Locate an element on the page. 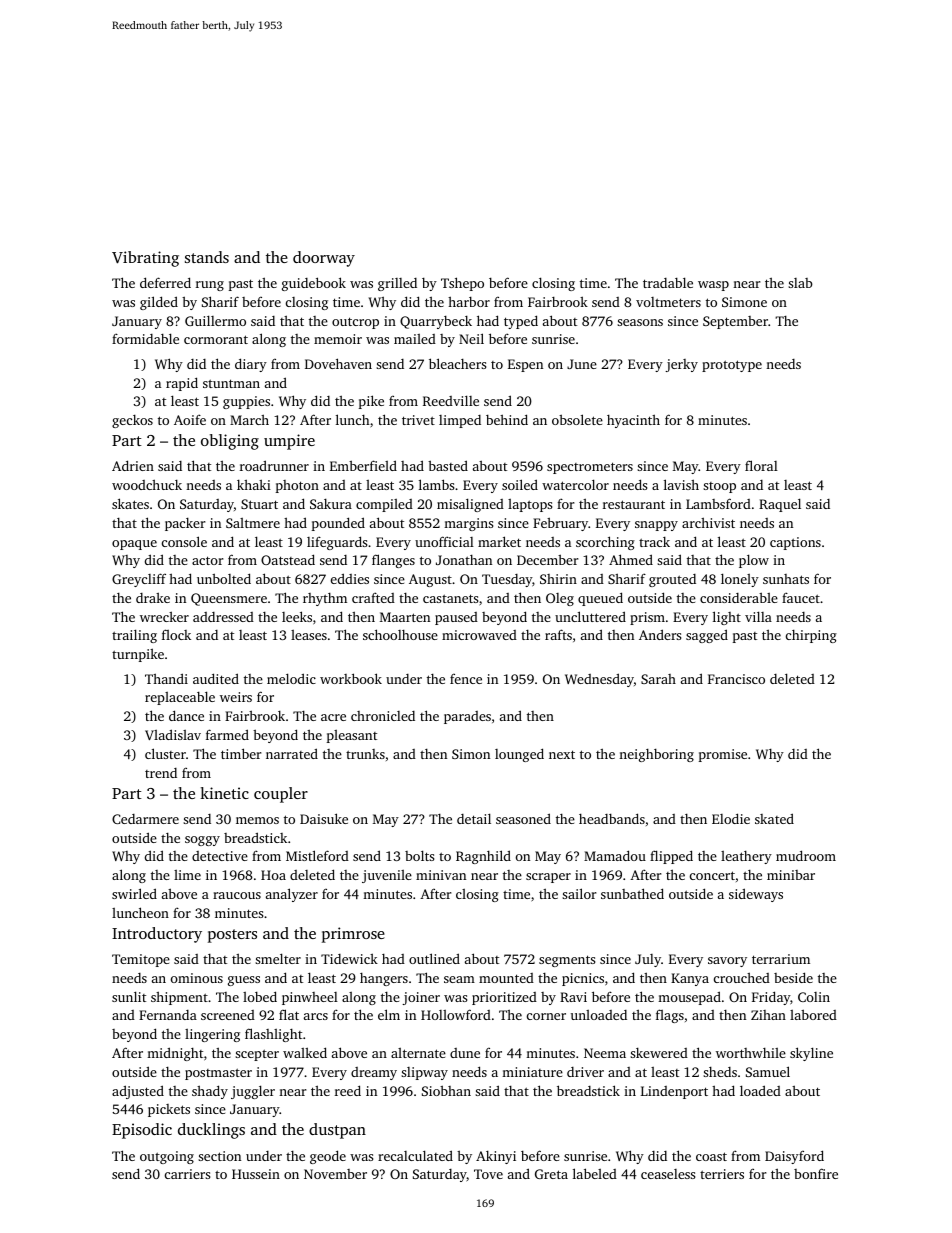  Oleg is located at coordinates (560, 599).
